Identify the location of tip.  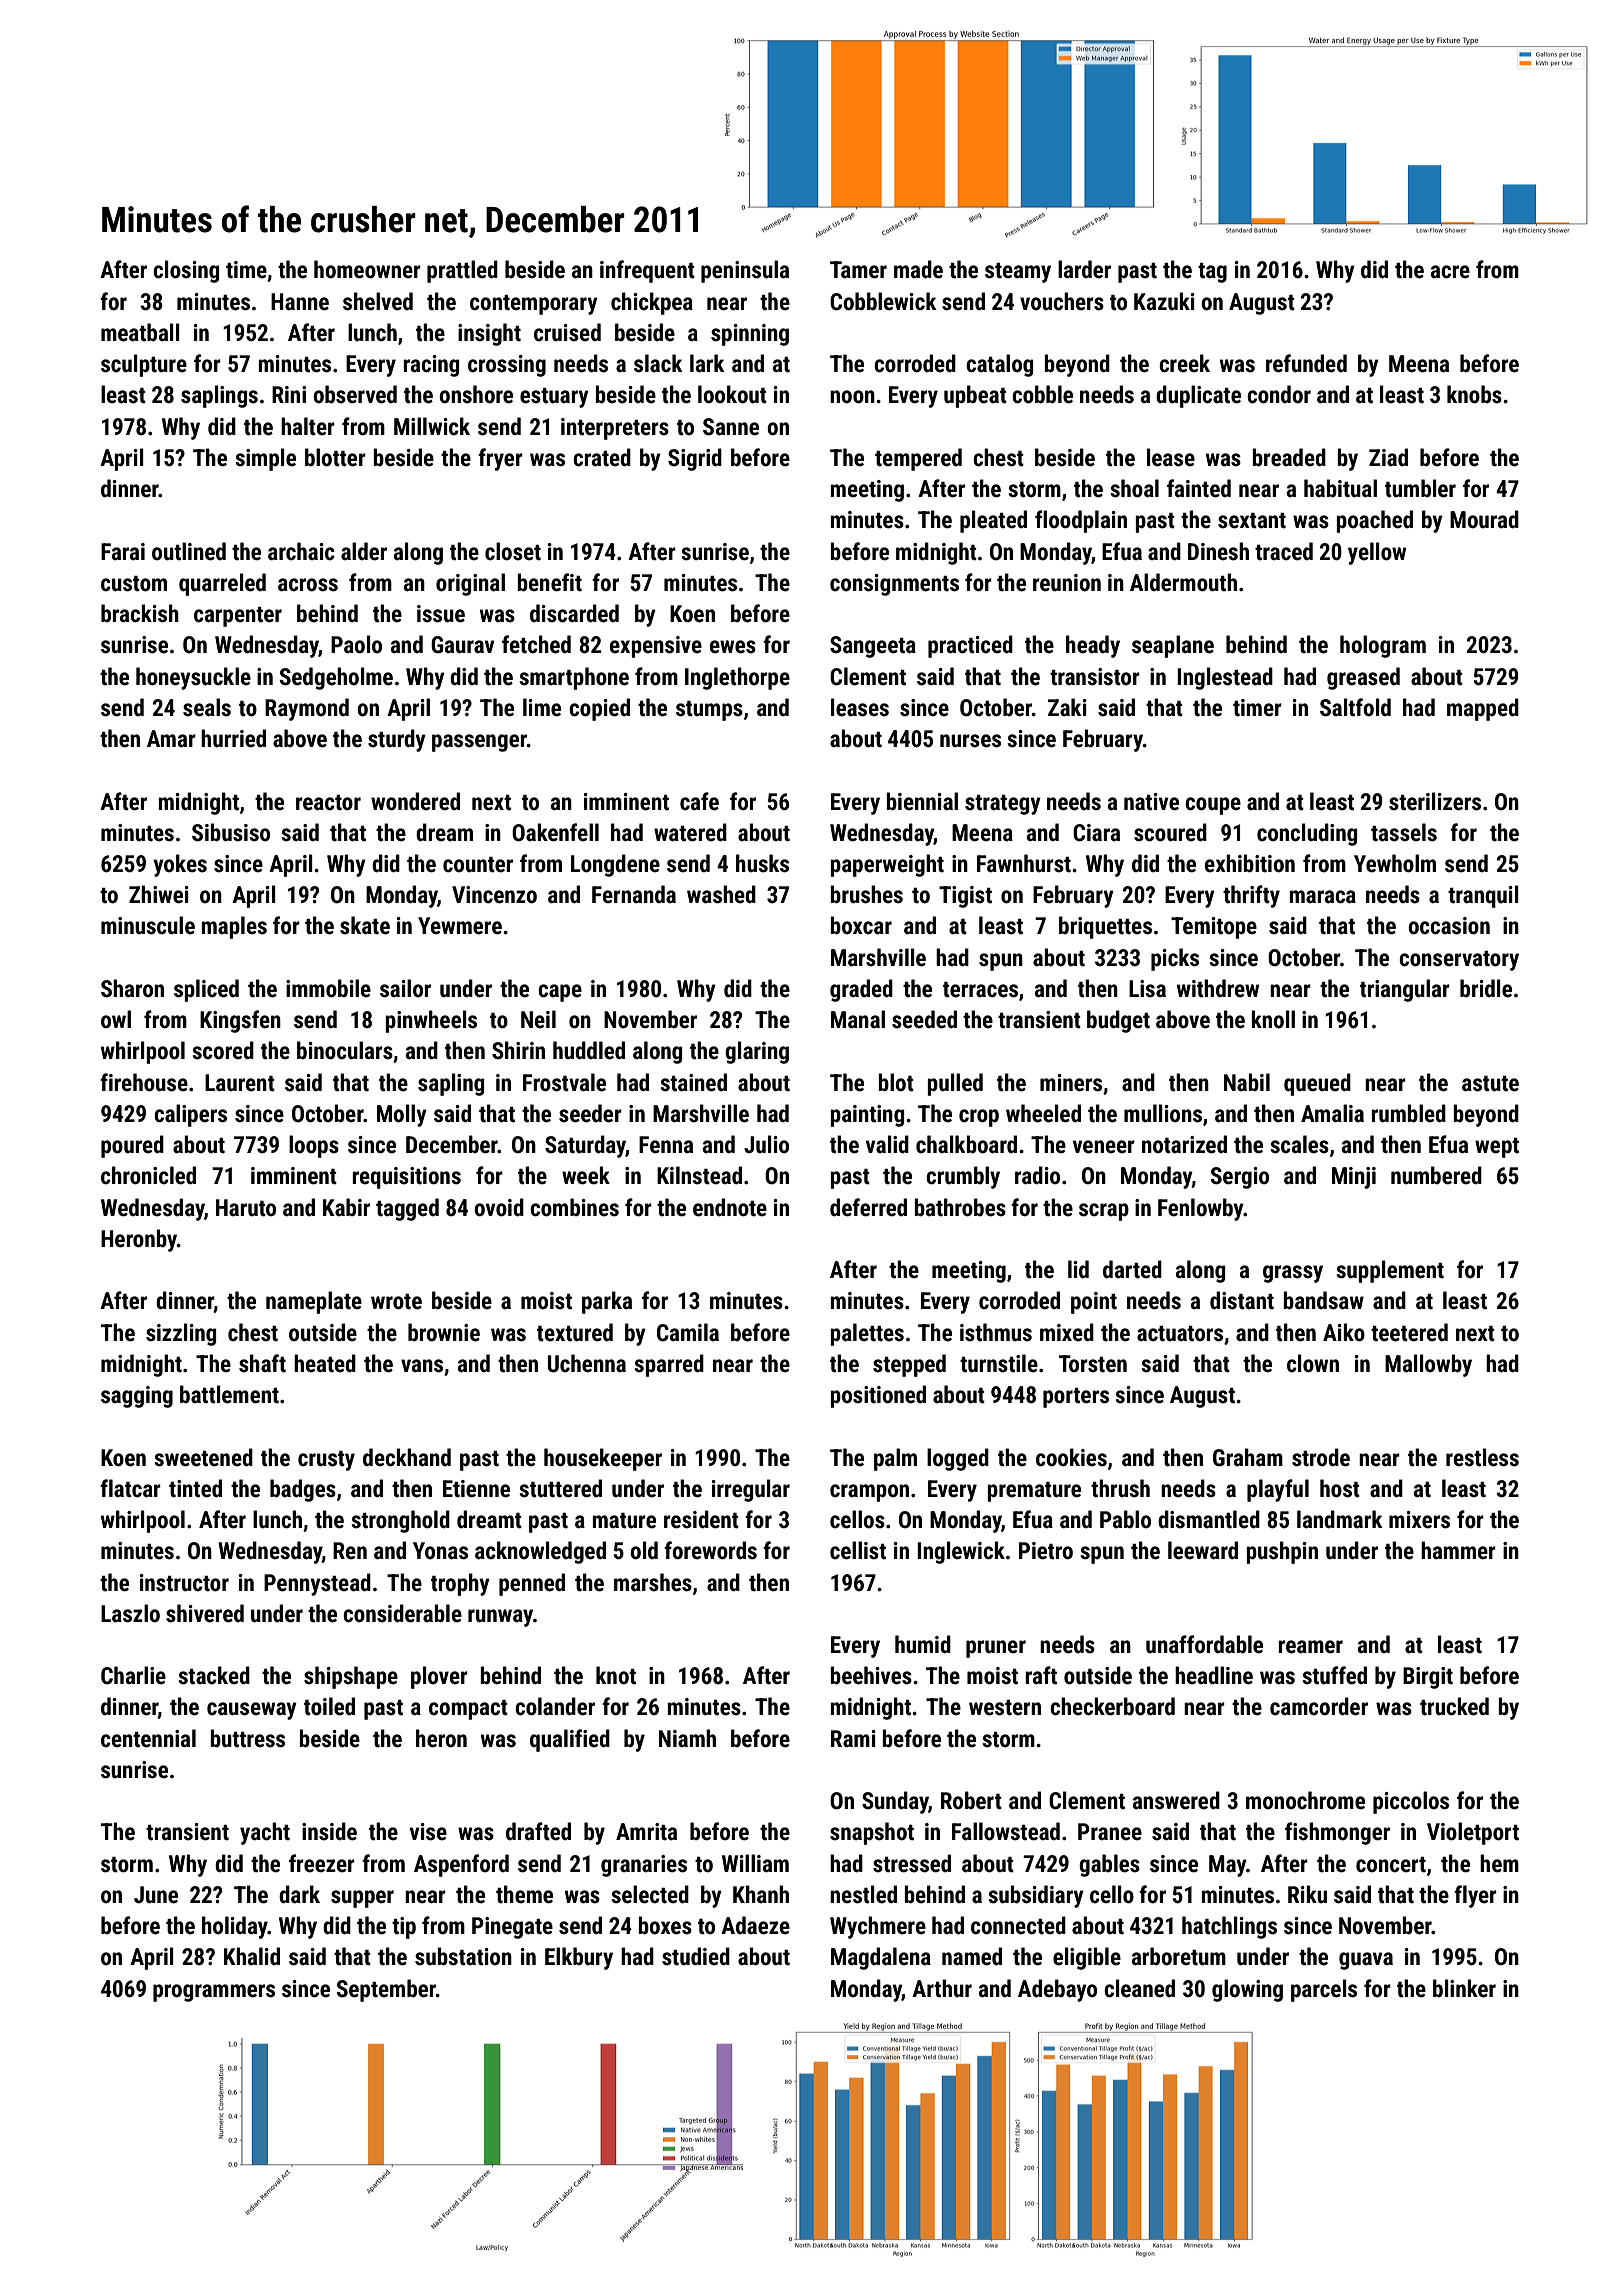
(404, 1928).
